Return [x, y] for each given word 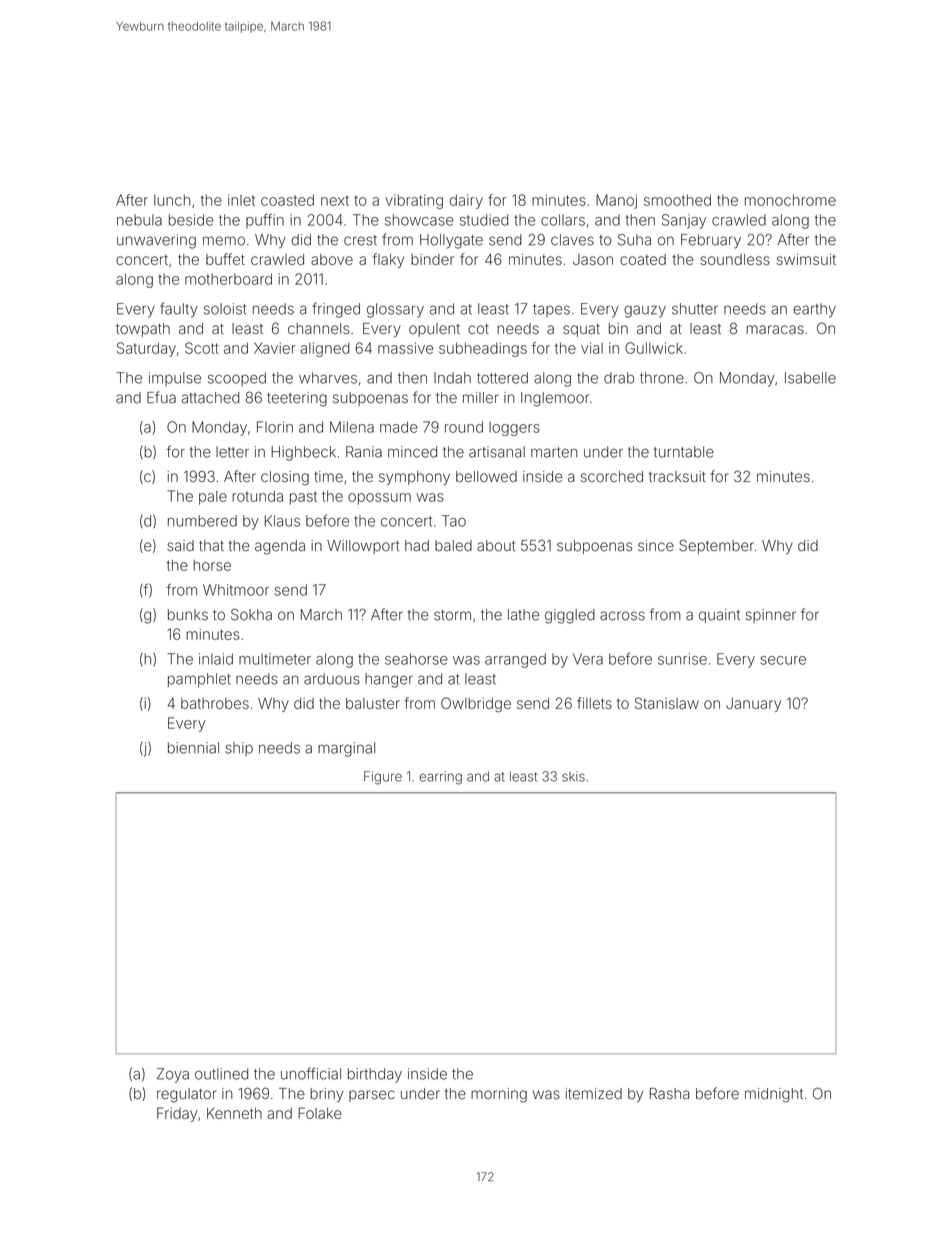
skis [573, 776]
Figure [383, 778]
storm [452, 615]
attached [210, 398]
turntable [684, 452]
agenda [280, 547]
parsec [372, 1096]
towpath [143, 330]
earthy [814, 310]
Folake [319, 1113]
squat [581, 330]
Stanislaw [667, 703]
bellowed [486, 476]
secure [783, 660]
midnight [774, 1095]
